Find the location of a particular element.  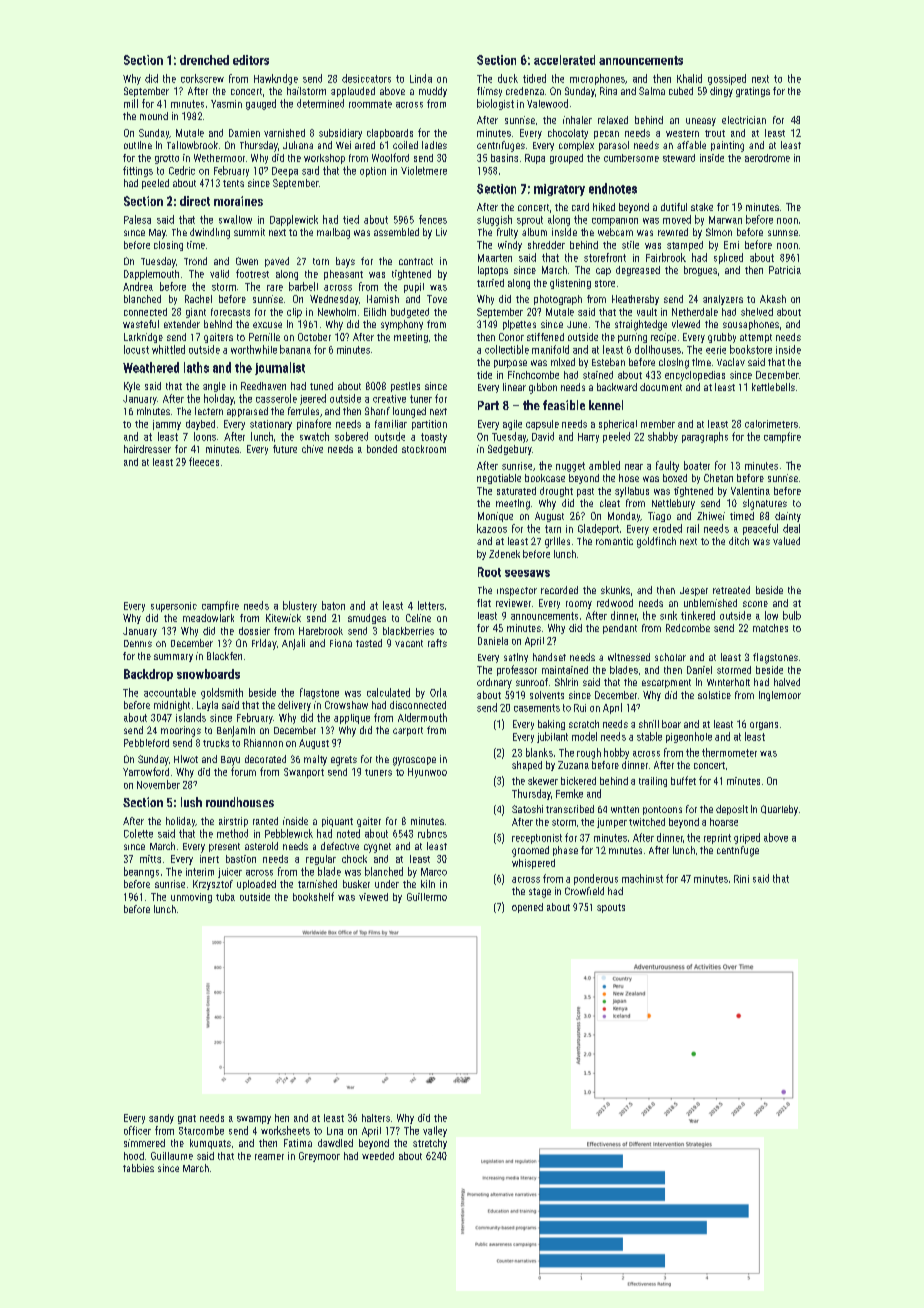

corkscrew is located at coordinates (202, 78).
